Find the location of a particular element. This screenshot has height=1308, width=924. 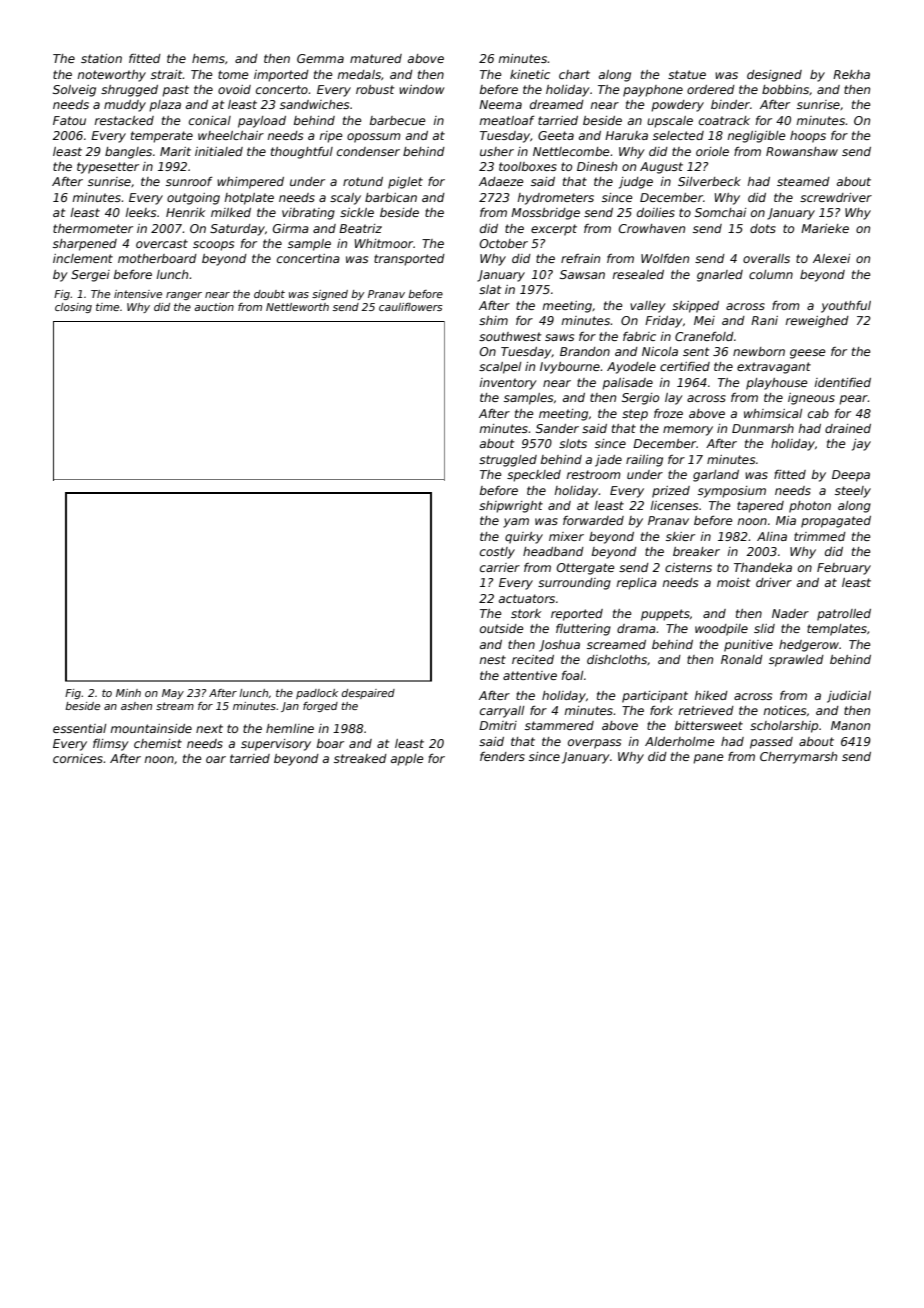

statue is located at coordinates (687, 74).
